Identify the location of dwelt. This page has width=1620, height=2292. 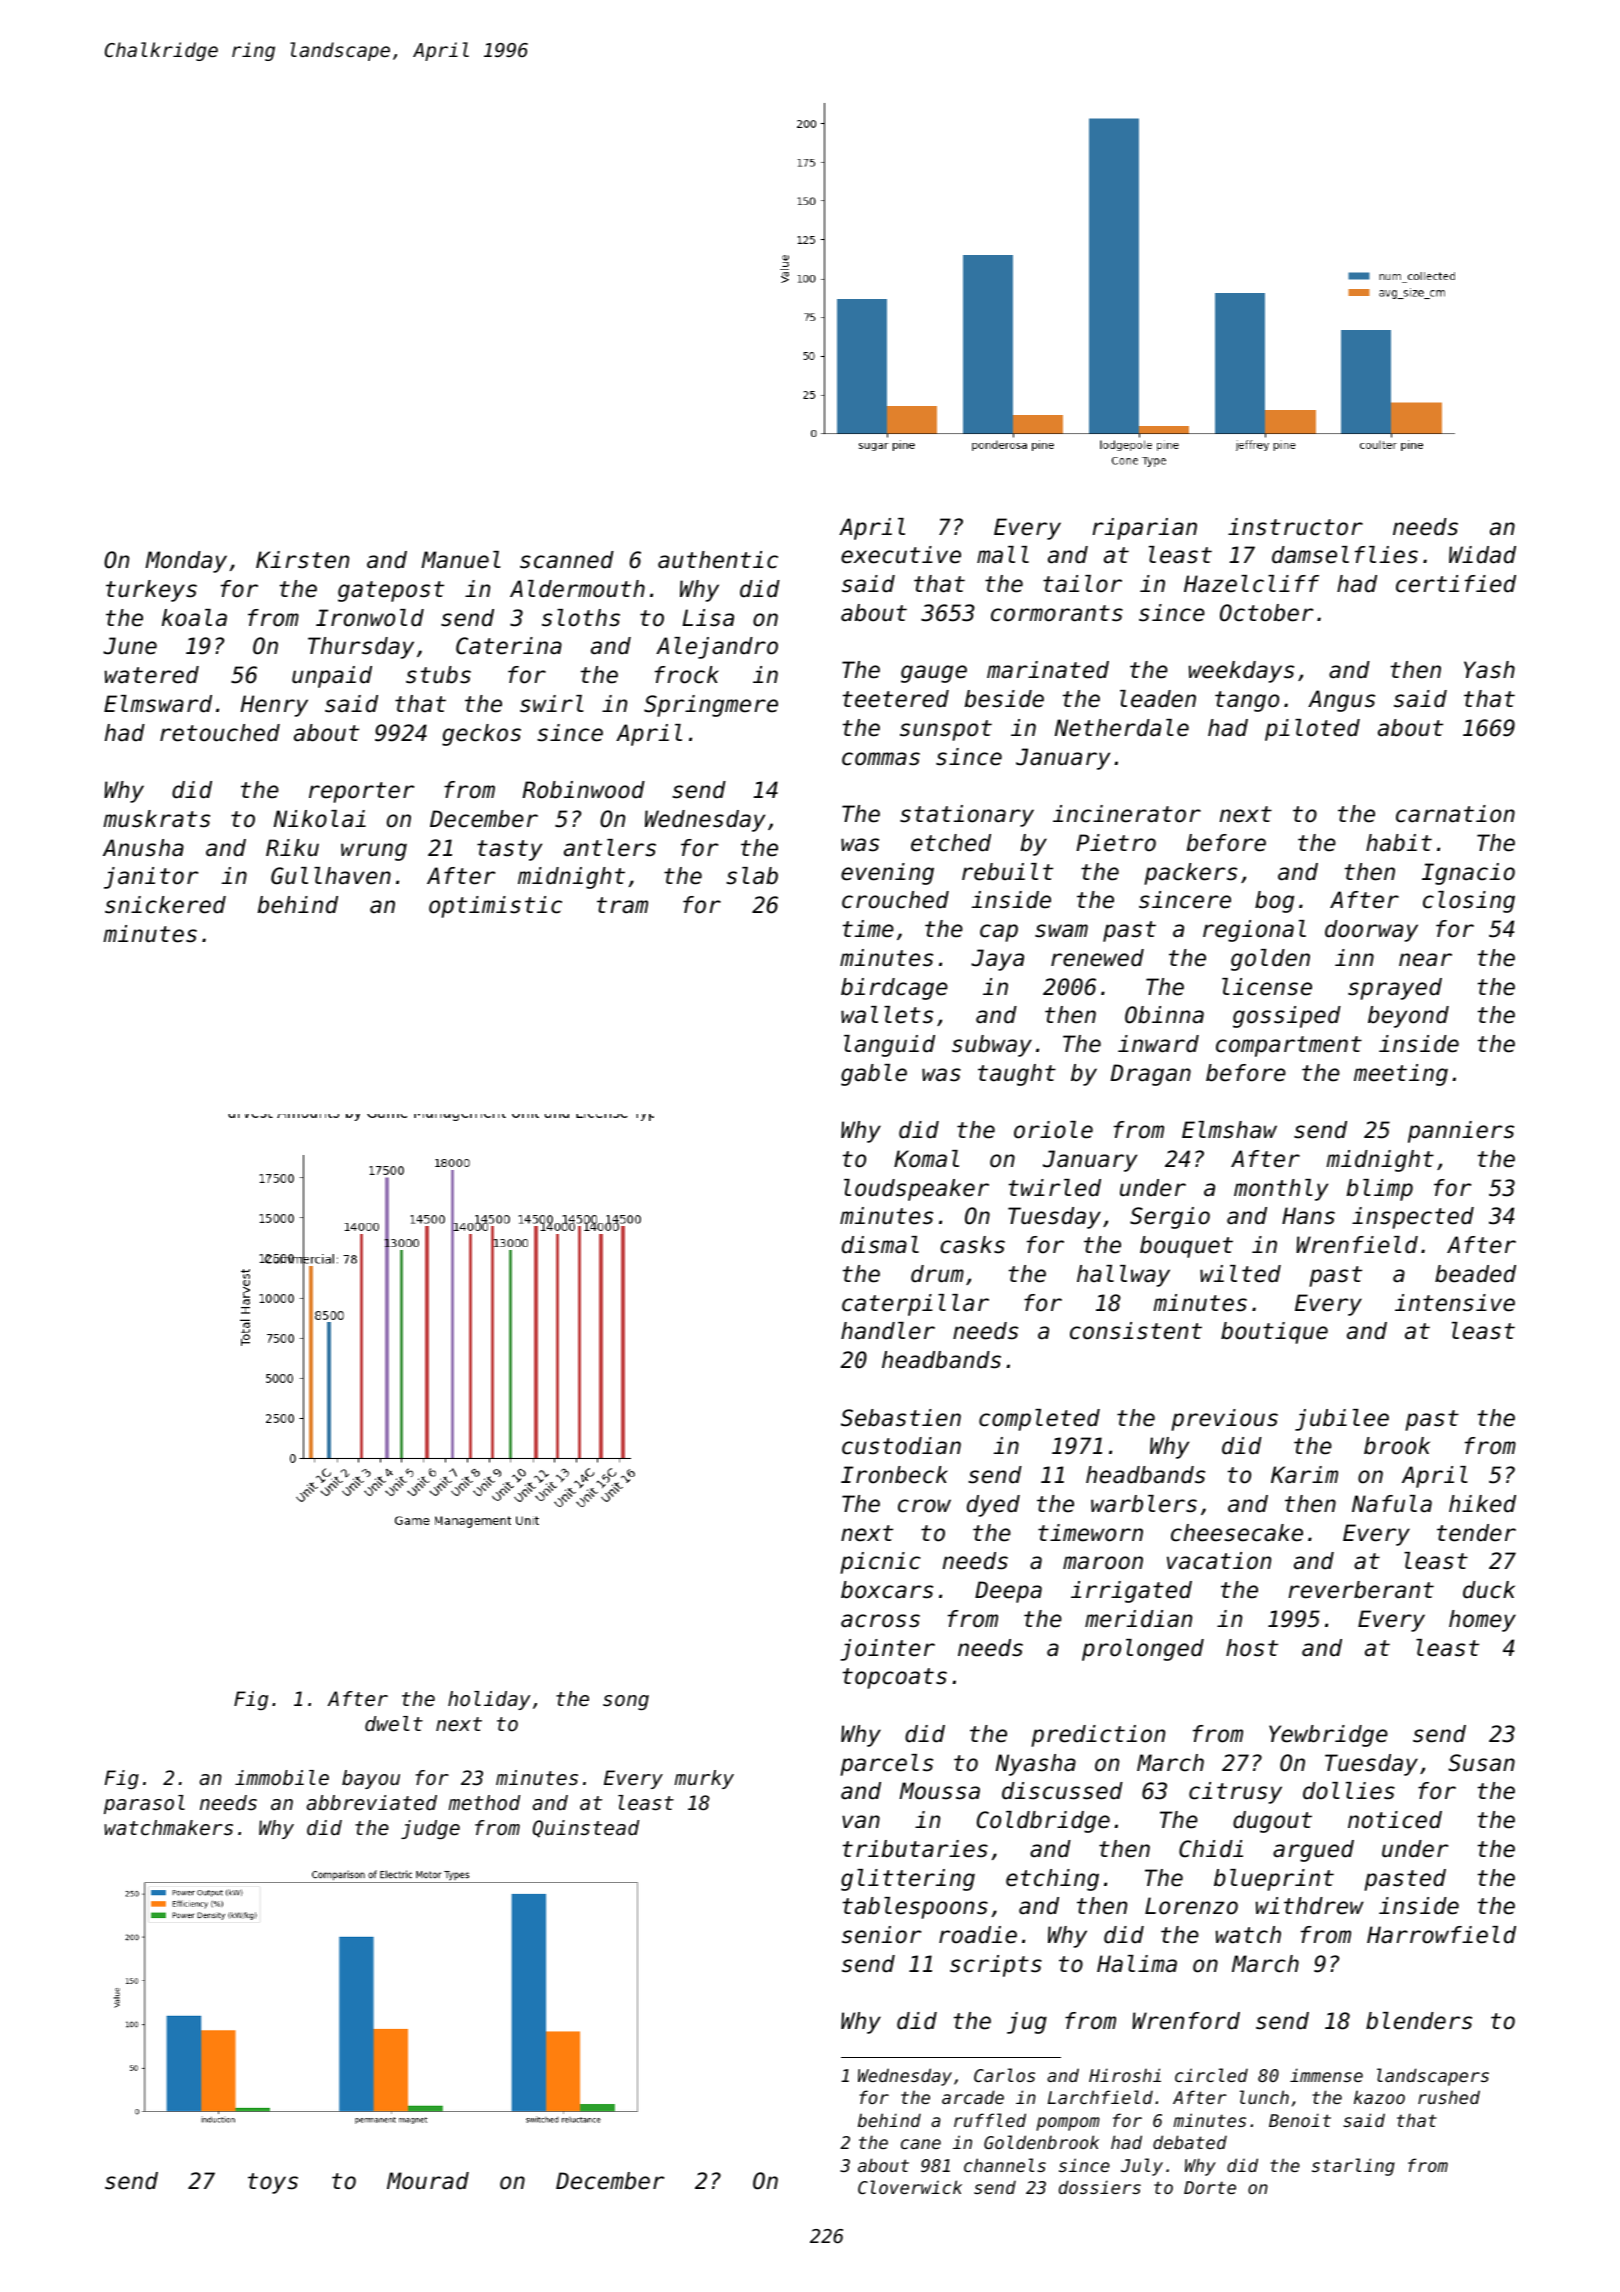
(394, 1724).
